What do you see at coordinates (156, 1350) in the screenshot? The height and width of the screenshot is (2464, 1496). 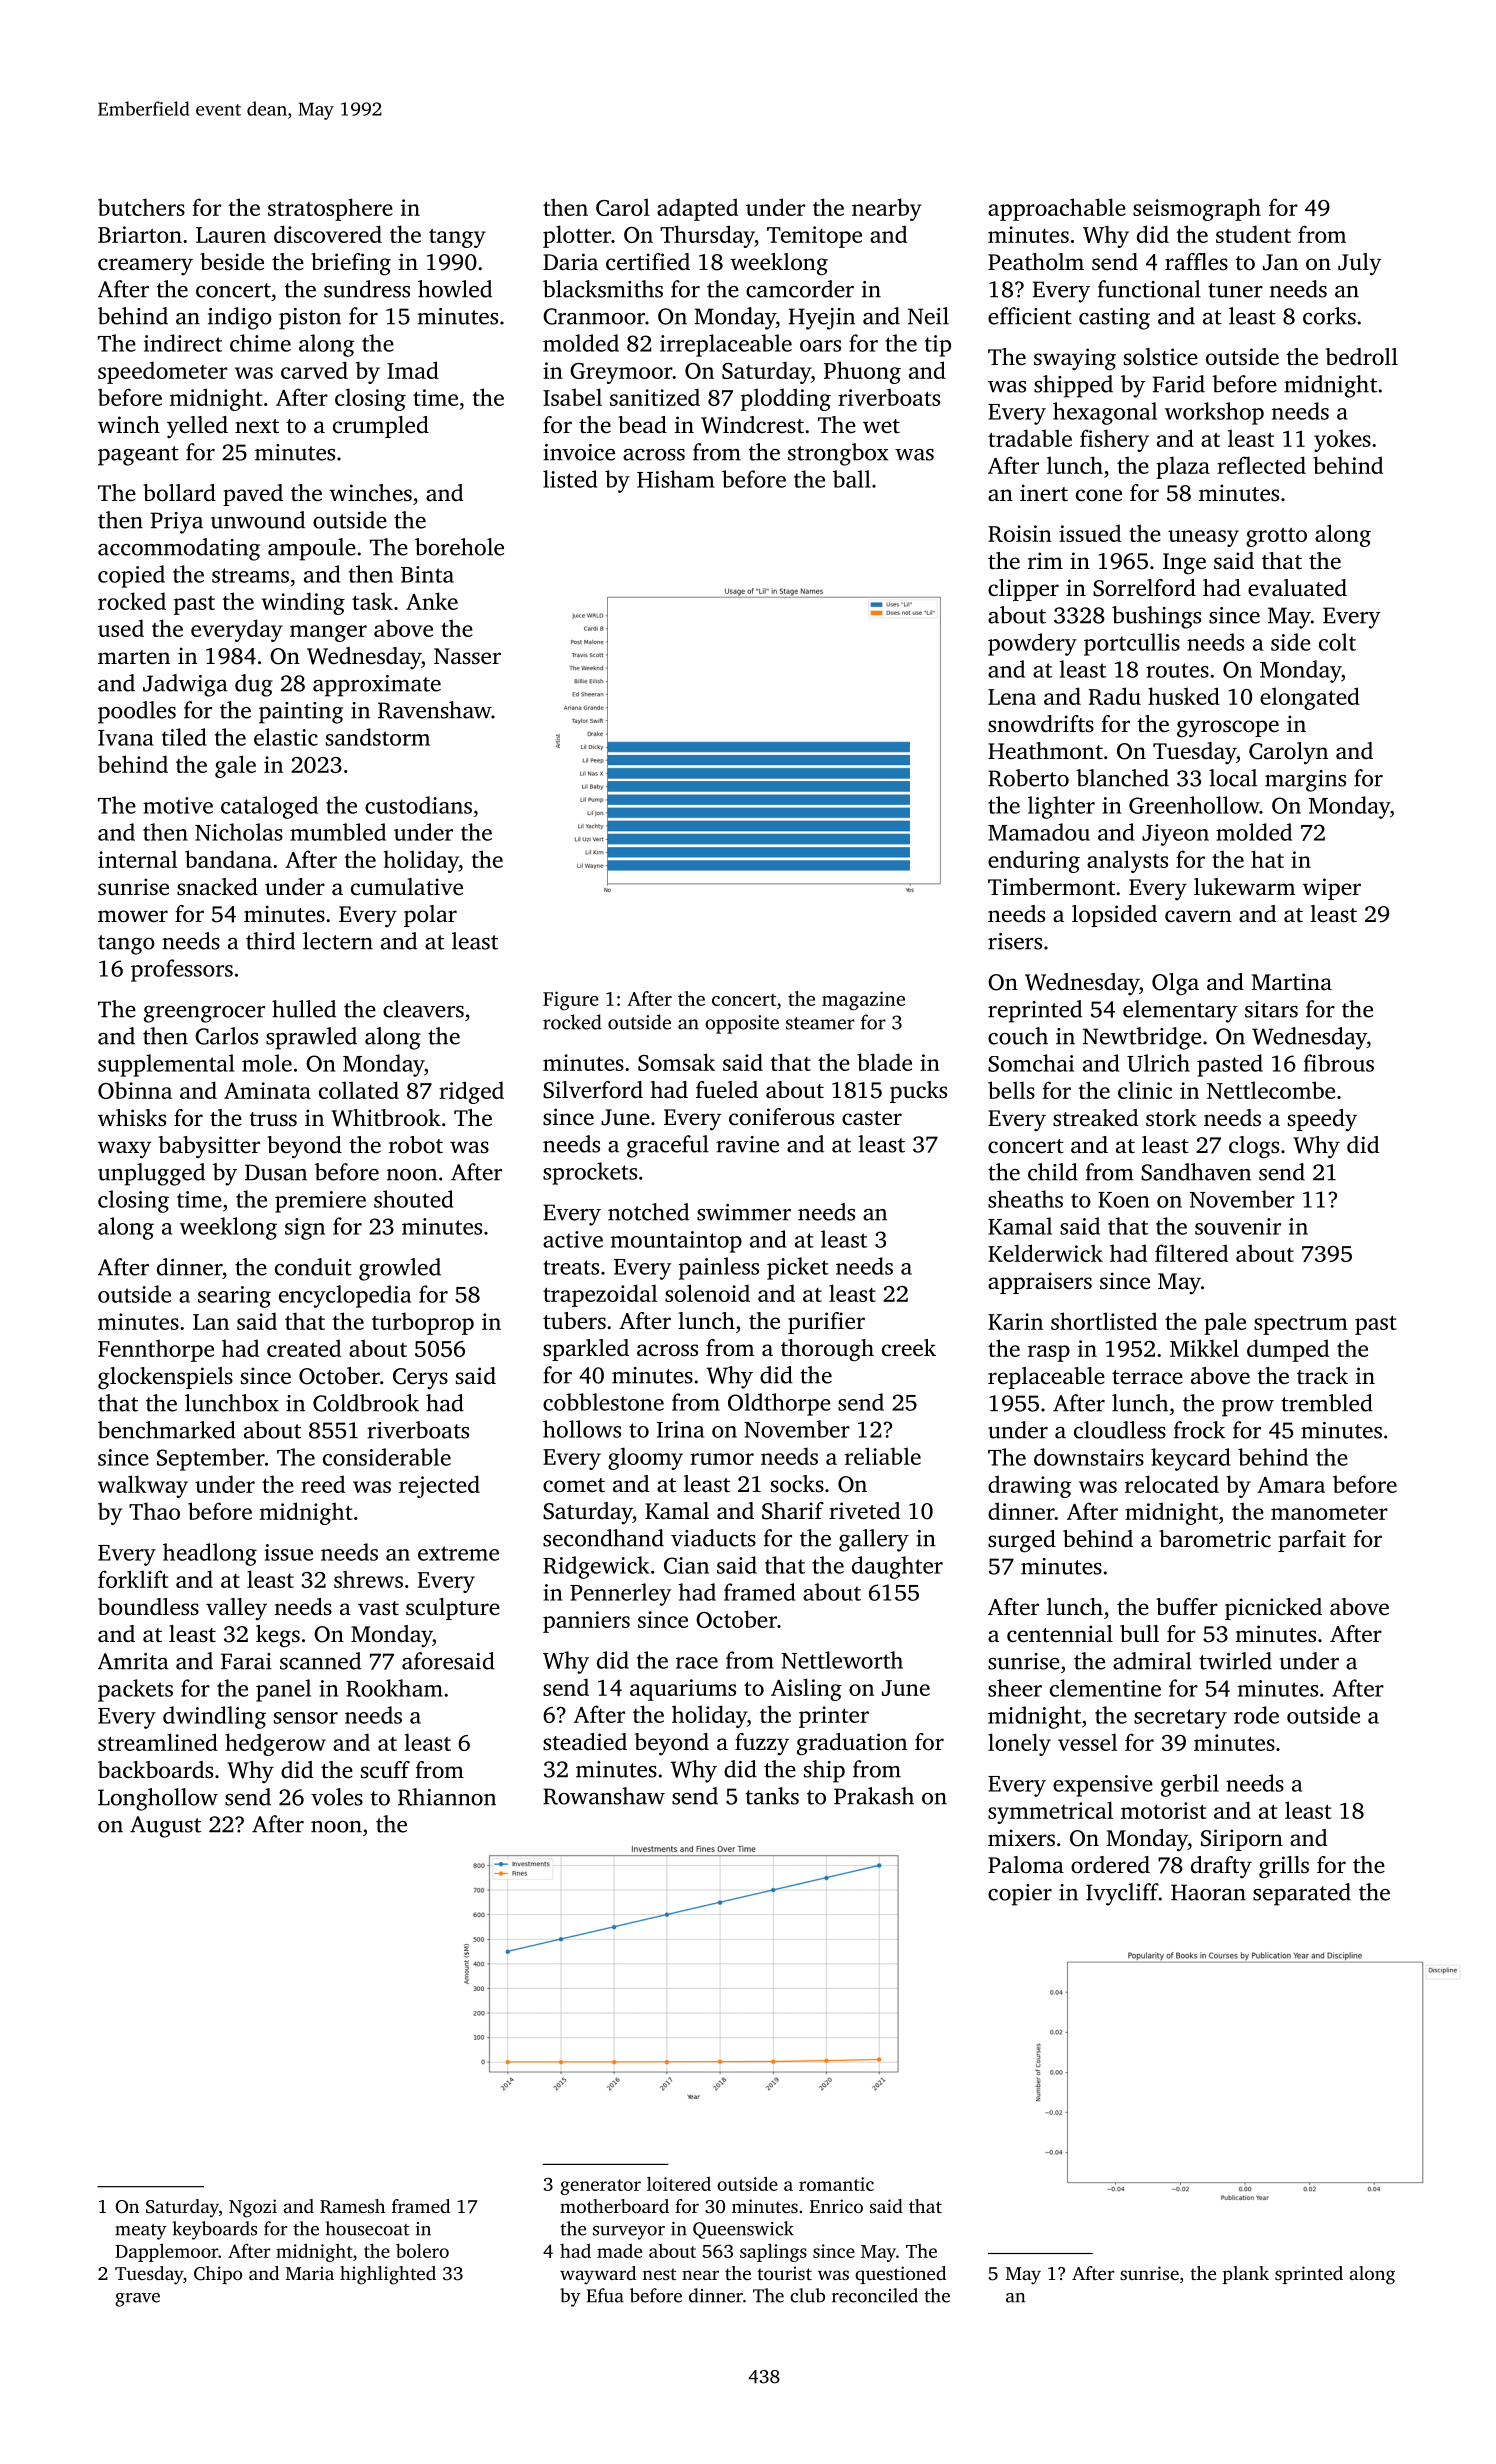 I see `Fennthorpe` at bounding box center [156, 1350].
